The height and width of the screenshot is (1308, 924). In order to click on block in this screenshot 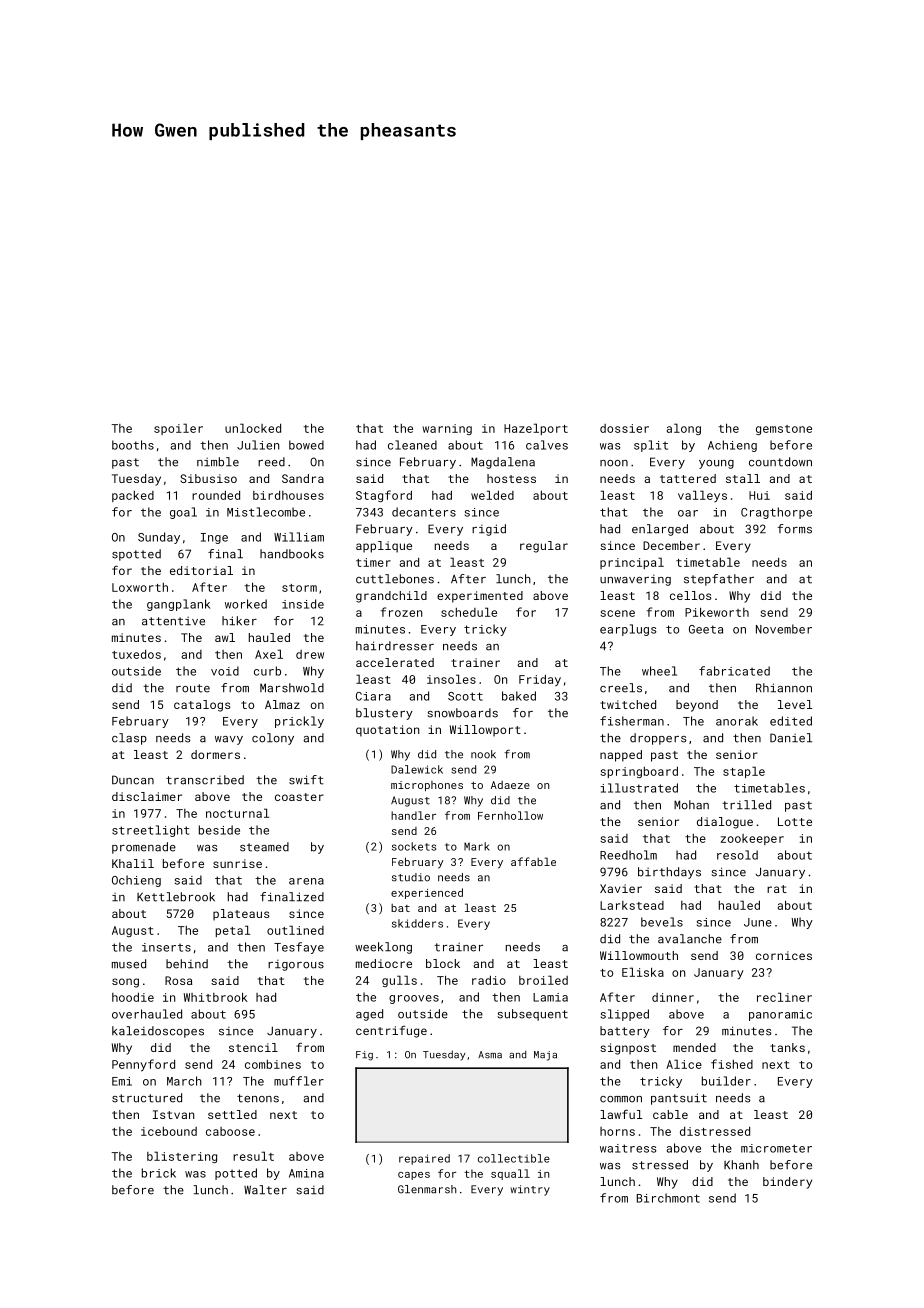, I will do `click(443, 963)`.
